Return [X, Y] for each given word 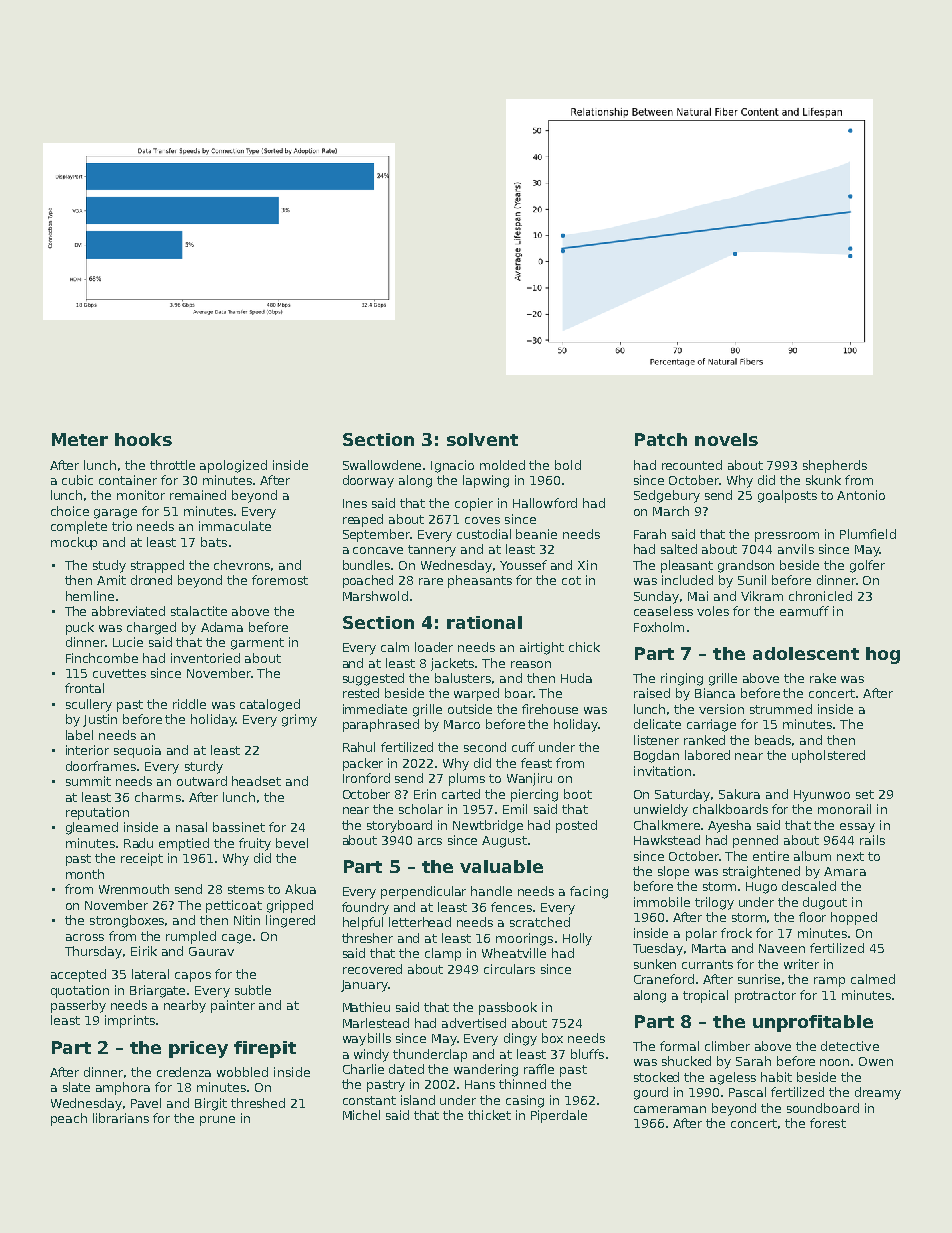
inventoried [205, 658]
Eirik [144, 951]
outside [470, 709]
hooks [143, 439]
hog [883, 655]
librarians [121, 1118]
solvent [482, 439]
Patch [661, 439]
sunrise [759, 979]
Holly [577, 939]
